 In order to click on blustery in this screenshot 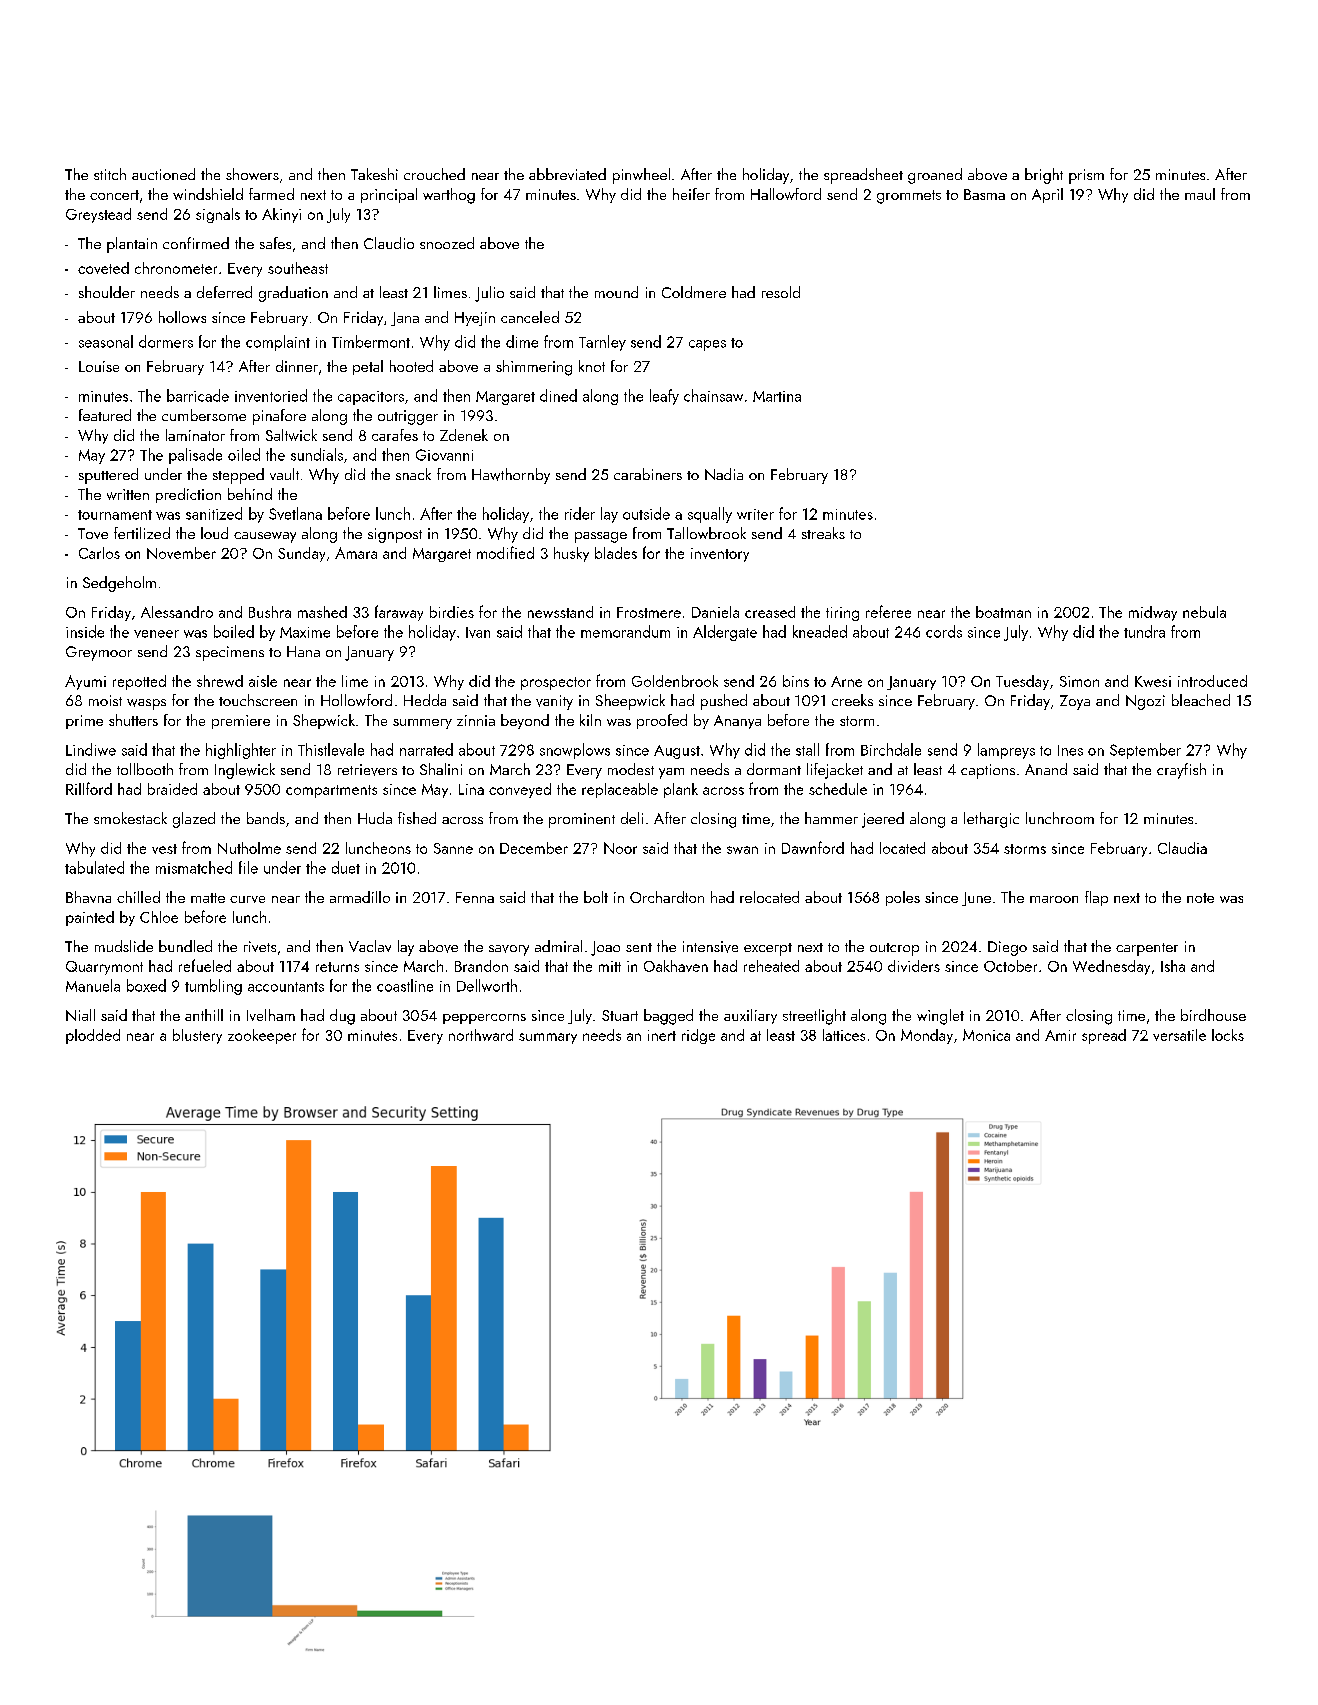, I will do `click(197, 1036)`.
